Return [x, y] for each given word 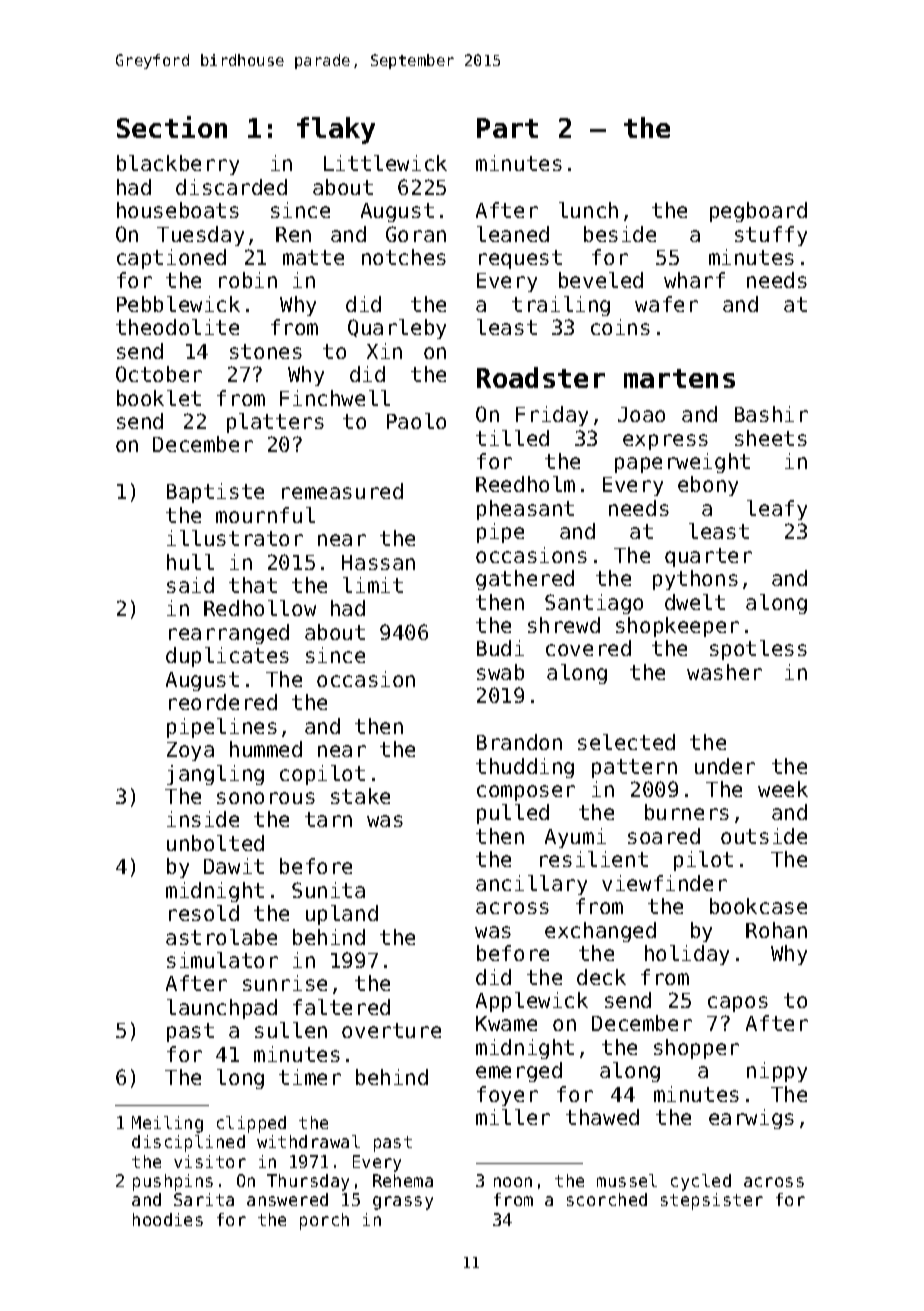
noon [513, 1182]
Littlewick [385, 163]
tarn [328, 819]
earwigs [751, 1119]
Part [507, 128]
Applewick [532, 1002]
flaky [336, 130]
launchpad [222, 1009]
